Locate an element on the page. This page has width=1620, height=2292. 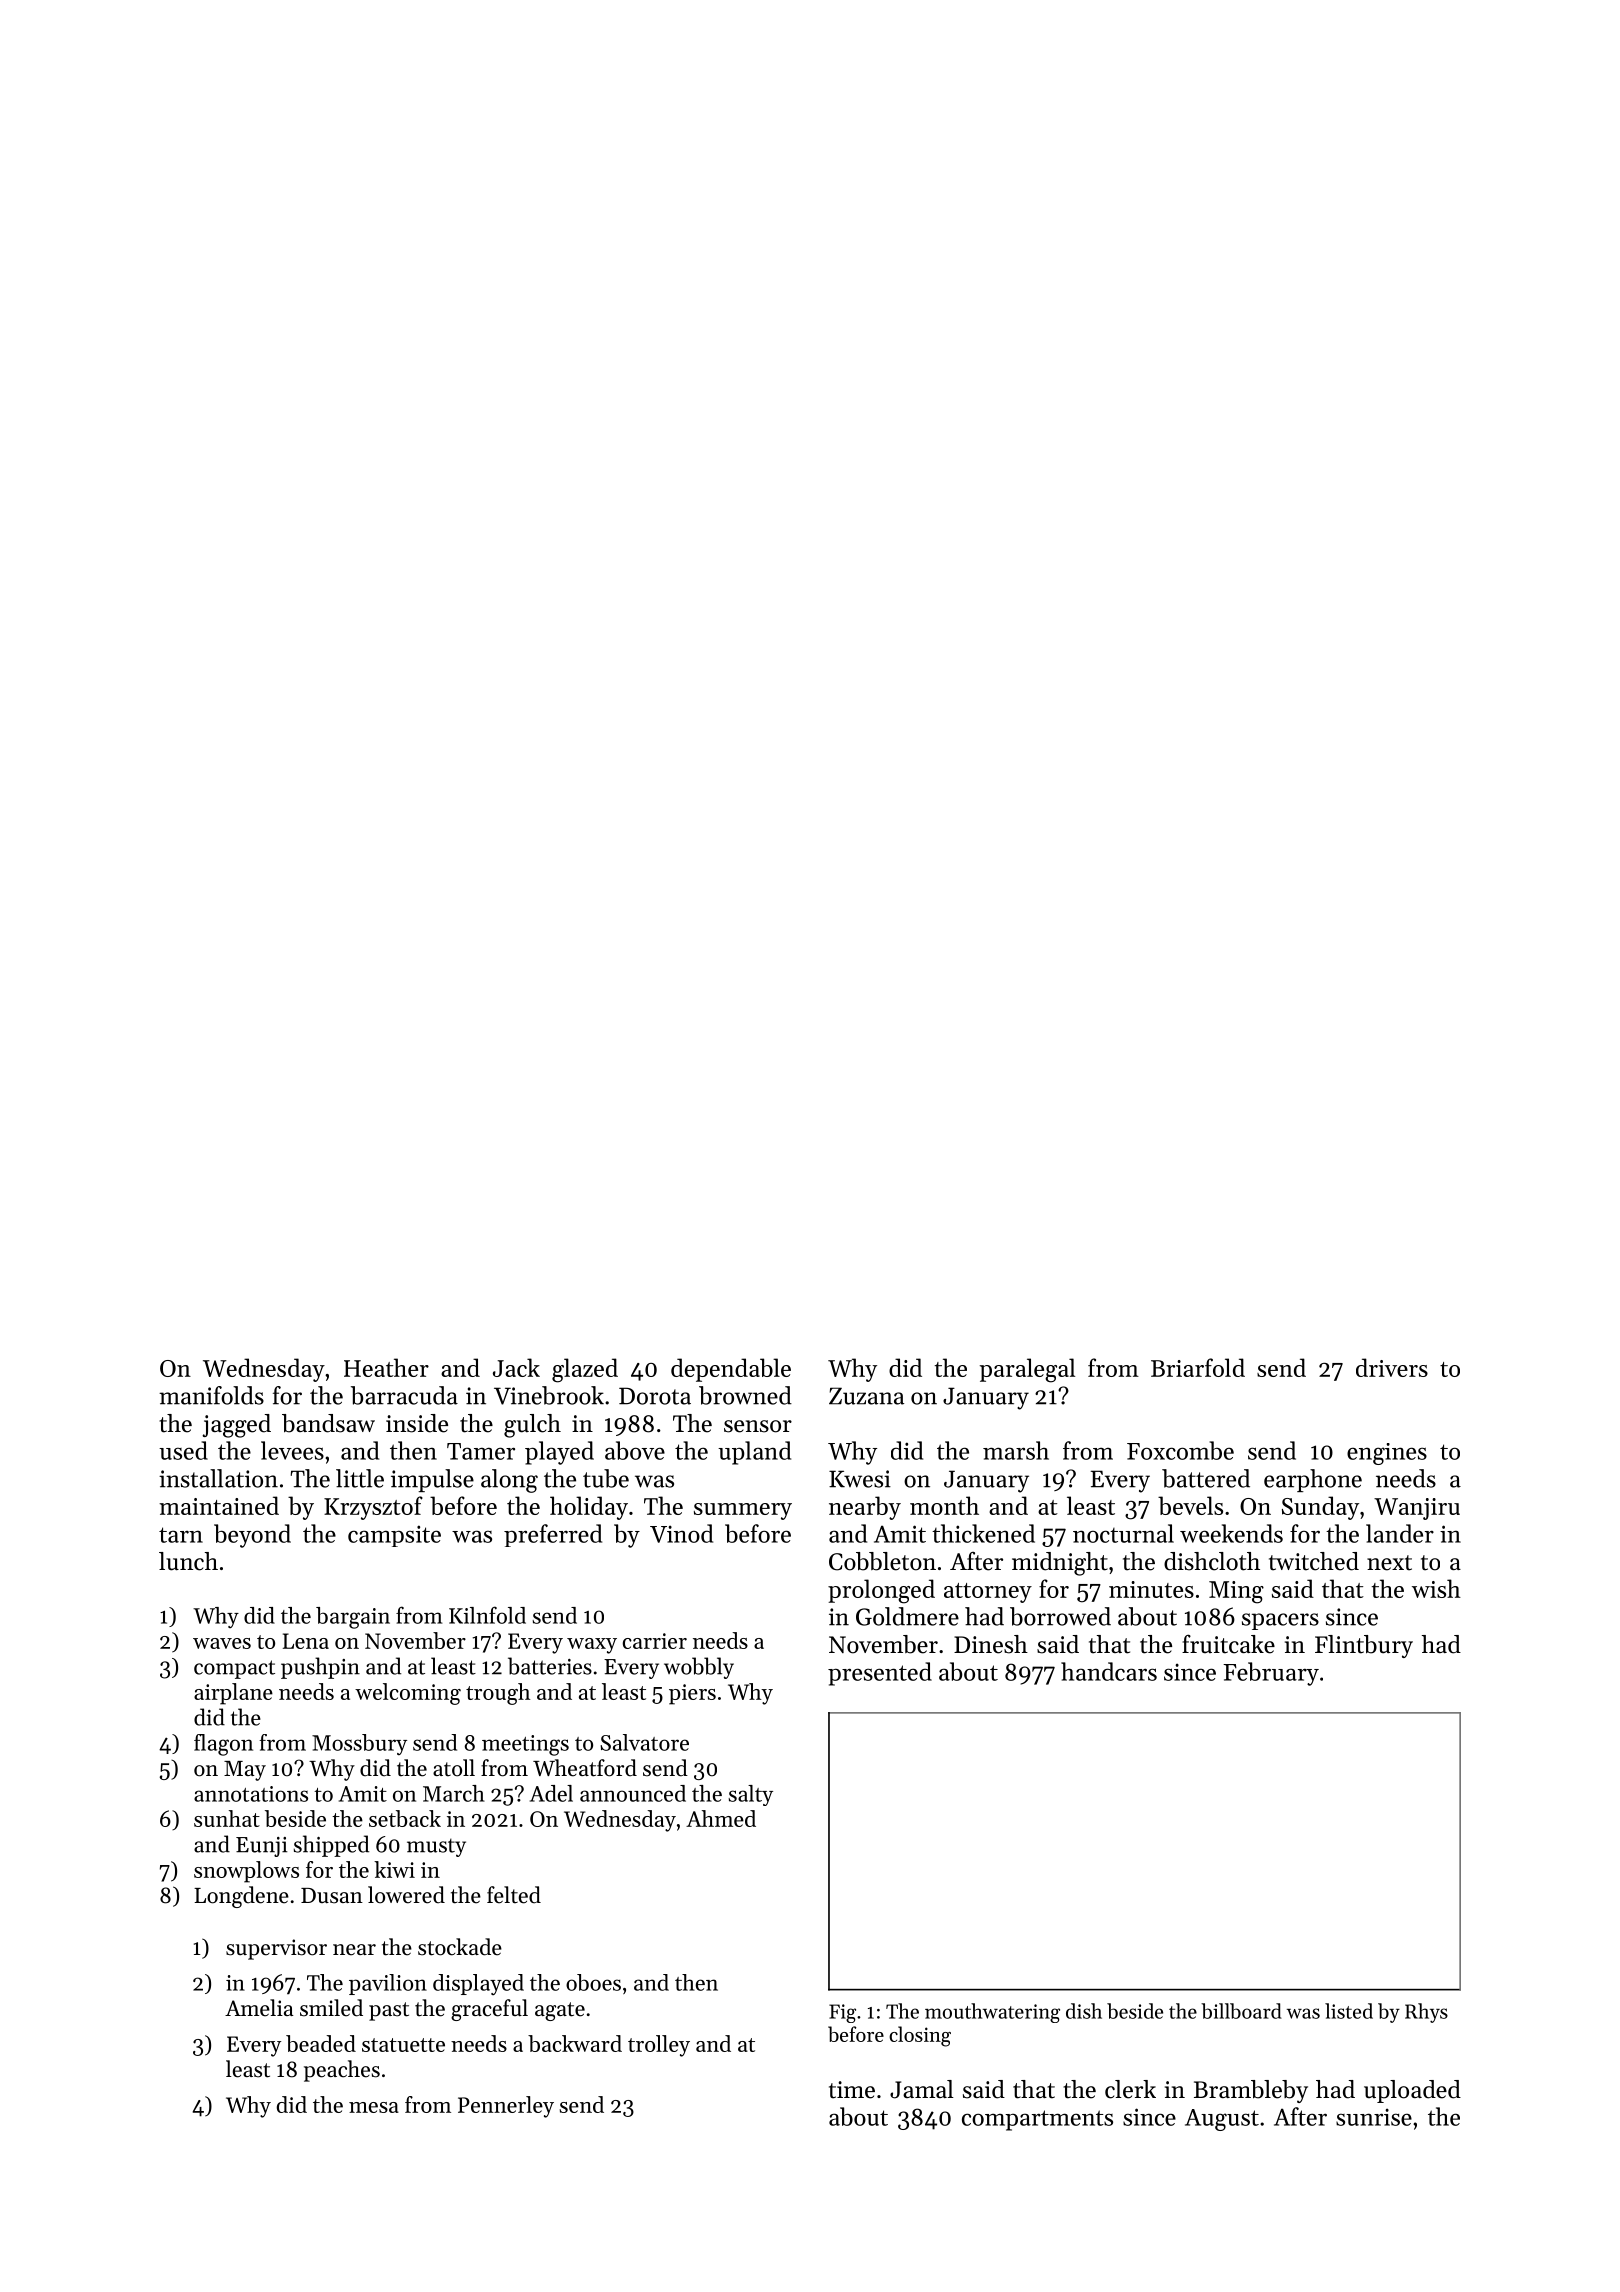
Heather is located at coordinates (386, 1367).
